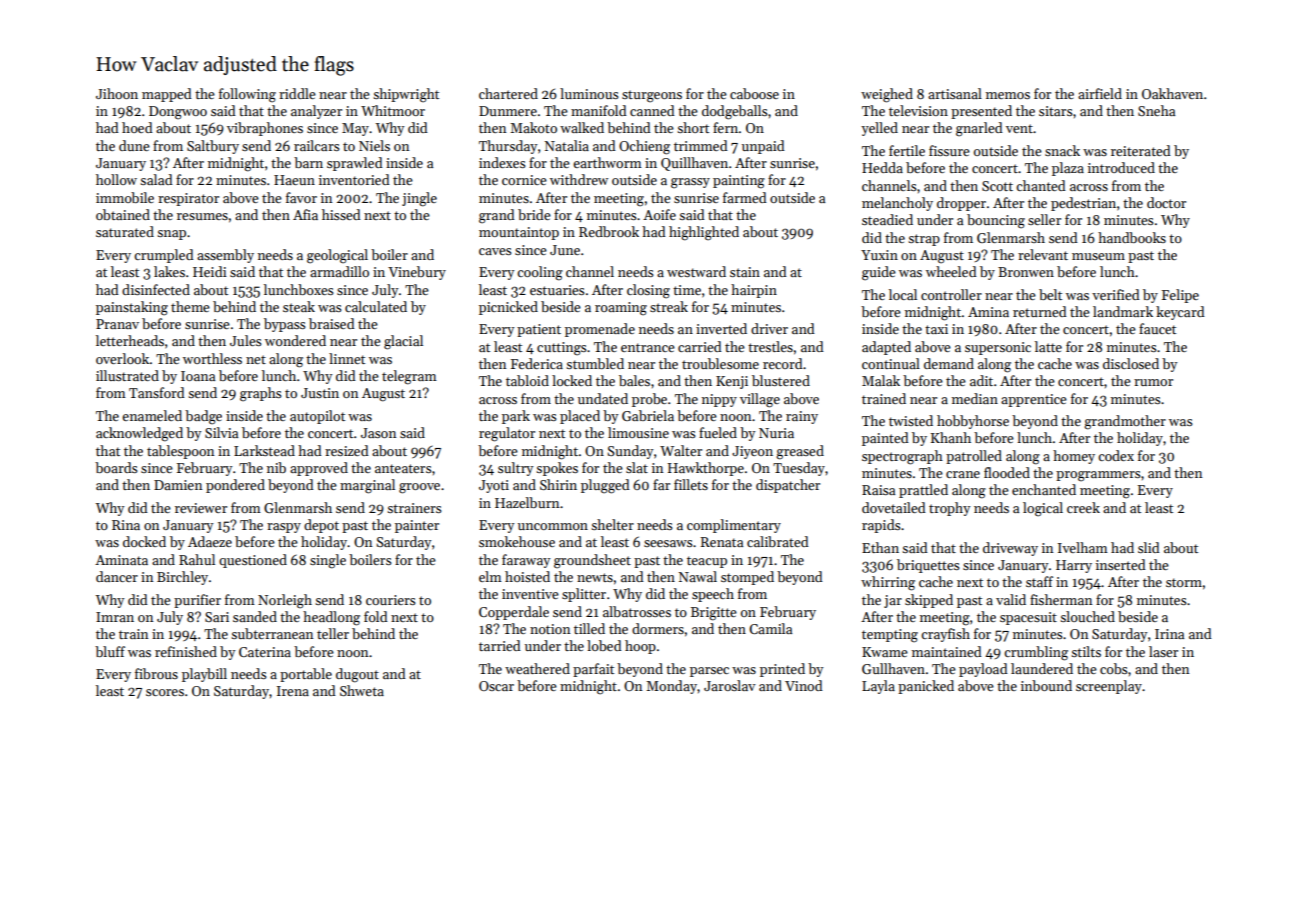  I want to click on questioned, so click(253, 561).
